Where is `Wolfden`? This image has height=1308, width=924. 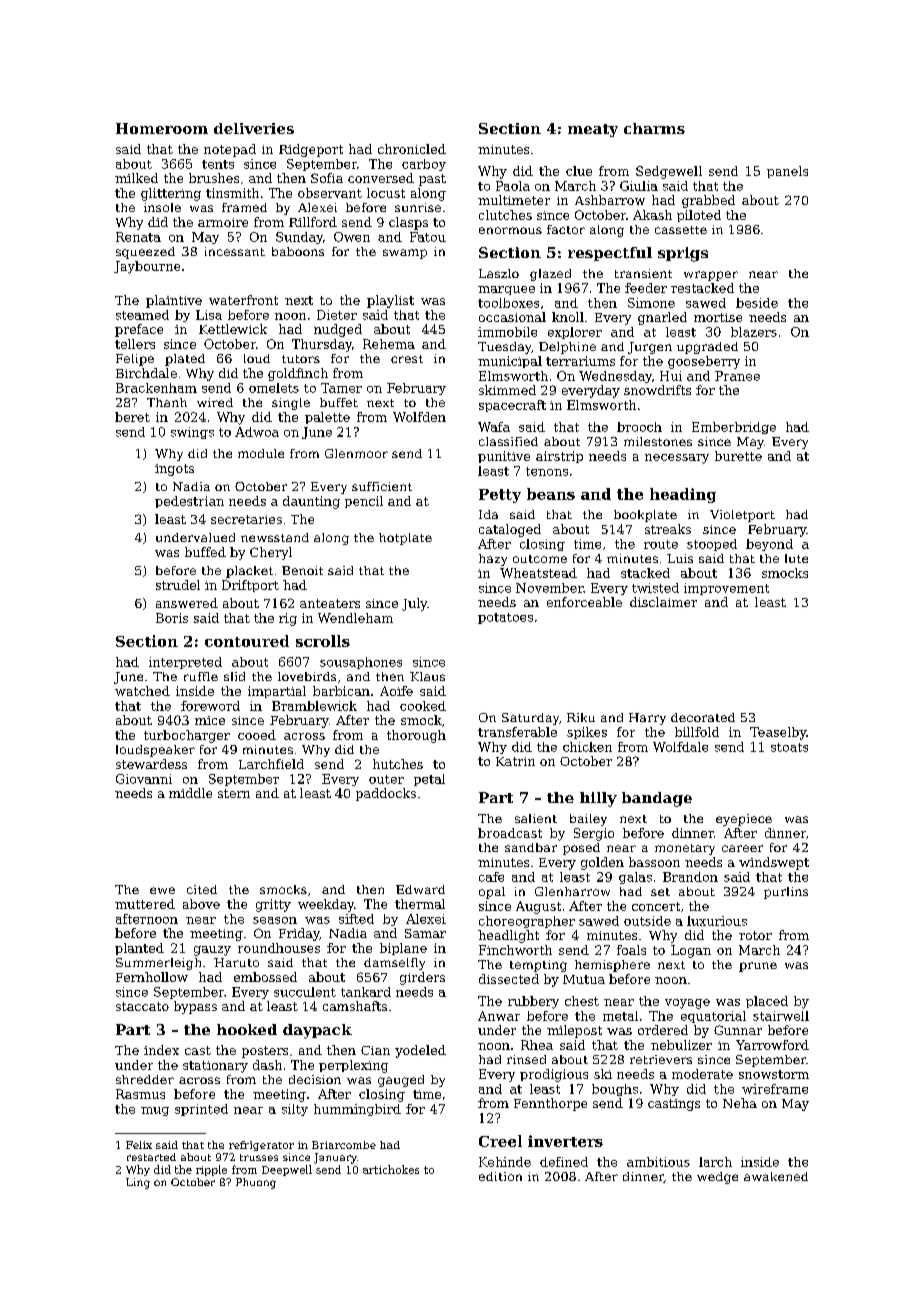 Wolfden is located at coordinates (419, 417).
